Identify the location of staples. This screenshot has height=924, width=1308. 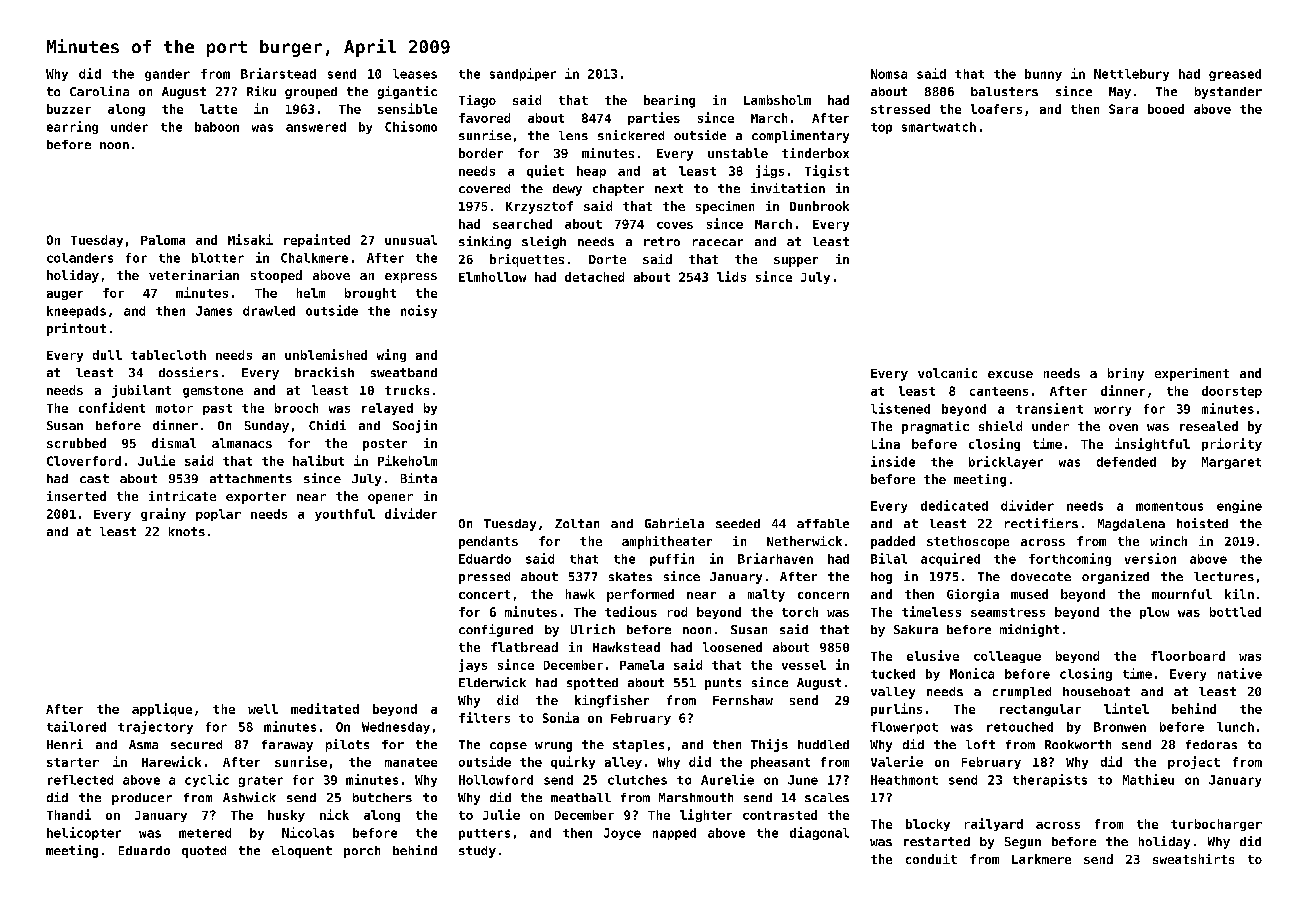
(638, 746).
